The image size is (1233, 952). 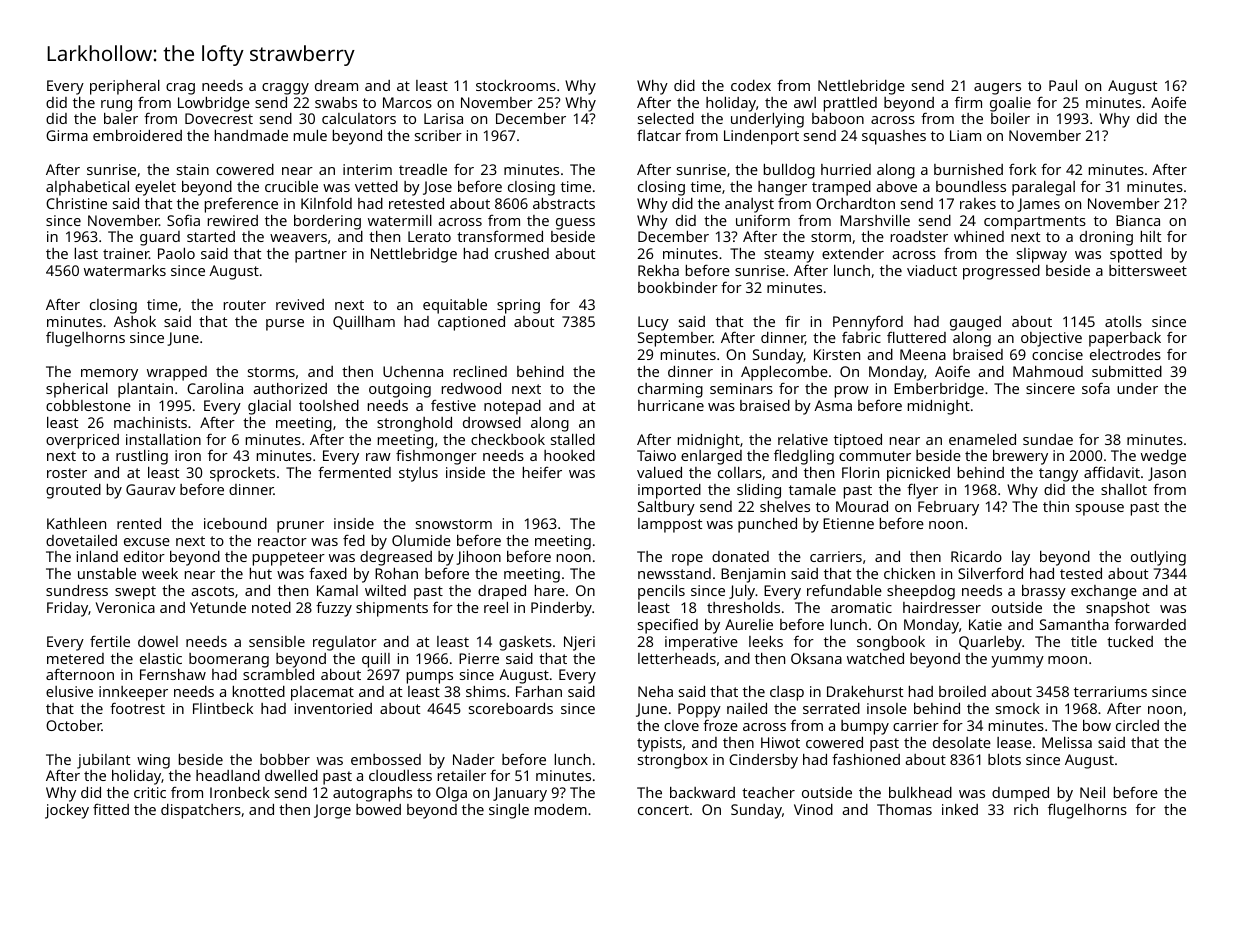 I want to click on jockey, so click(x=67, y=811).
